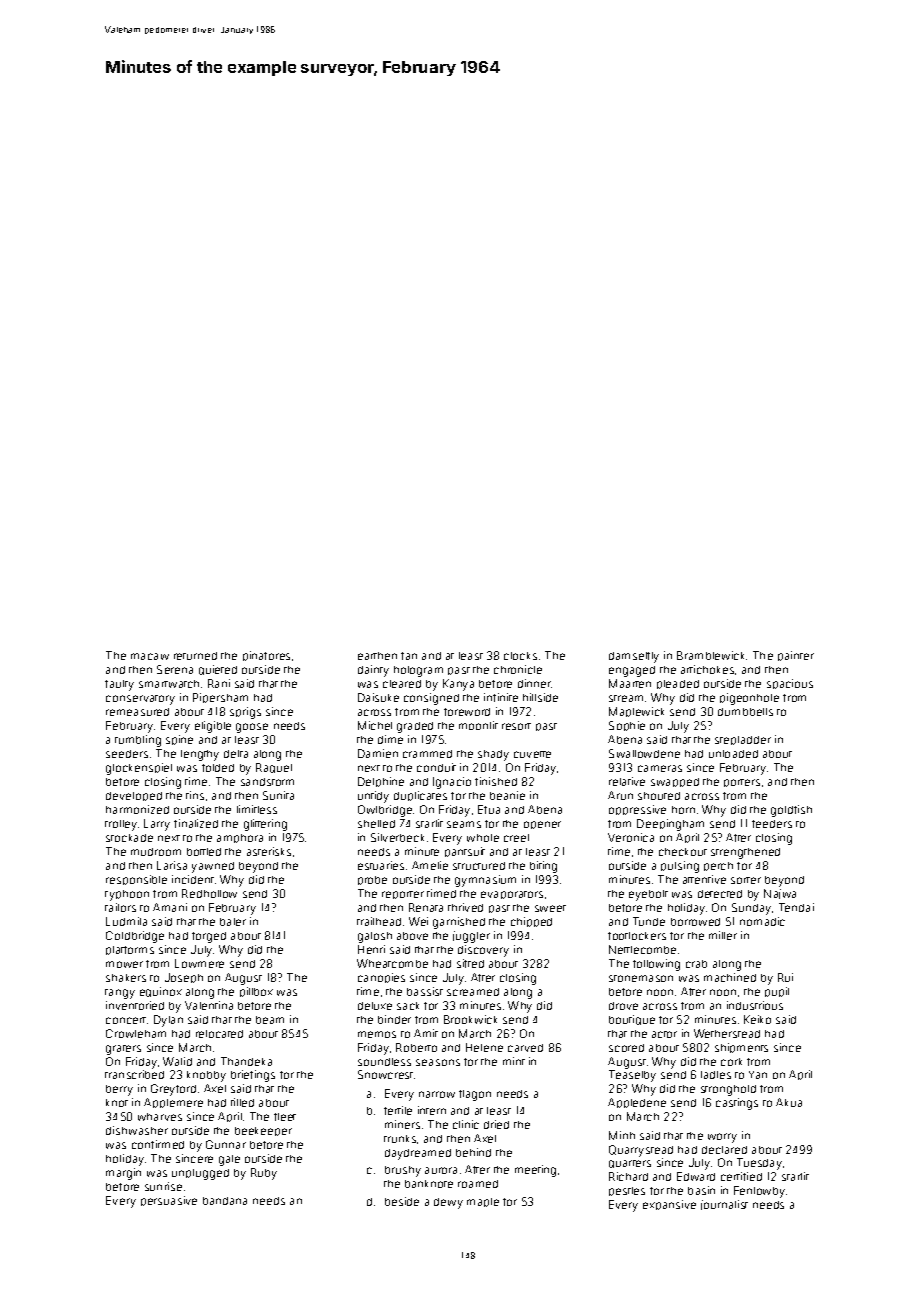 Image resolution: width=924 pixels, height=1308 pixels. Describe the element at coordinates (179, 740) in the image. I see `spine` at that location.
